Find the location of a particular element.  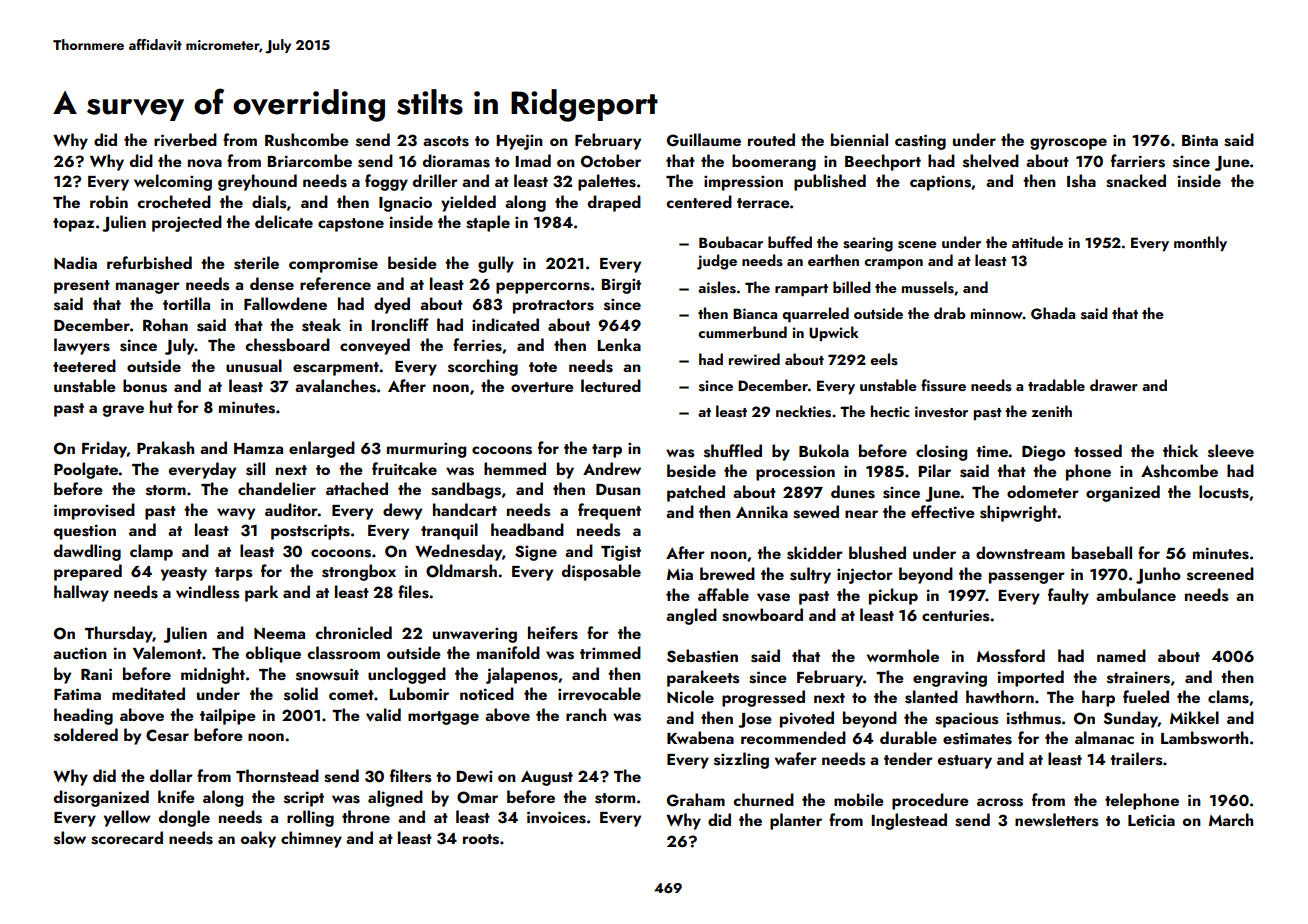

crampon is located at coordinates (893, 264).
